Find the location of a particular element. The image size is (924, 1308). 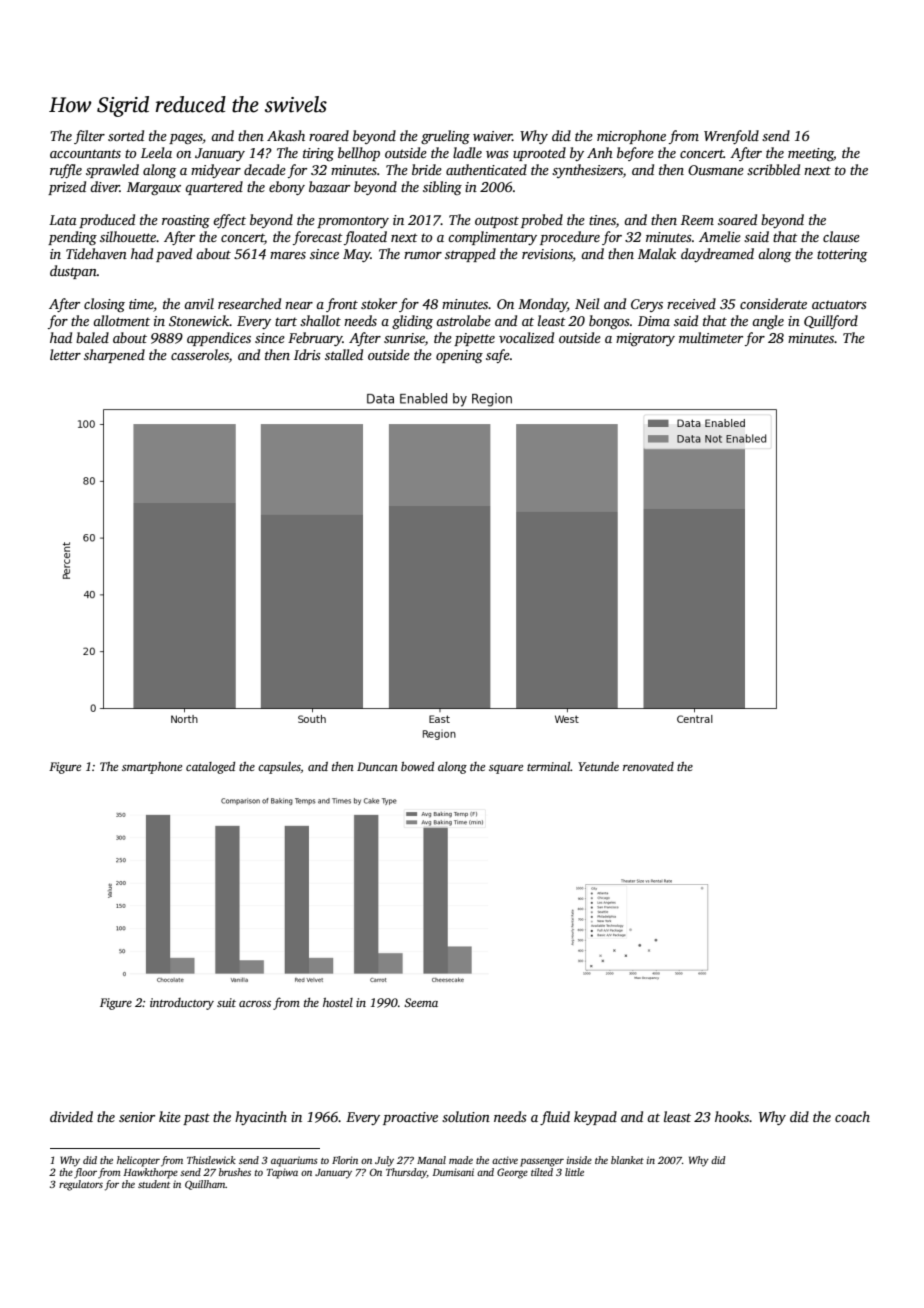

suit is located at coordinates (226, 1002).
